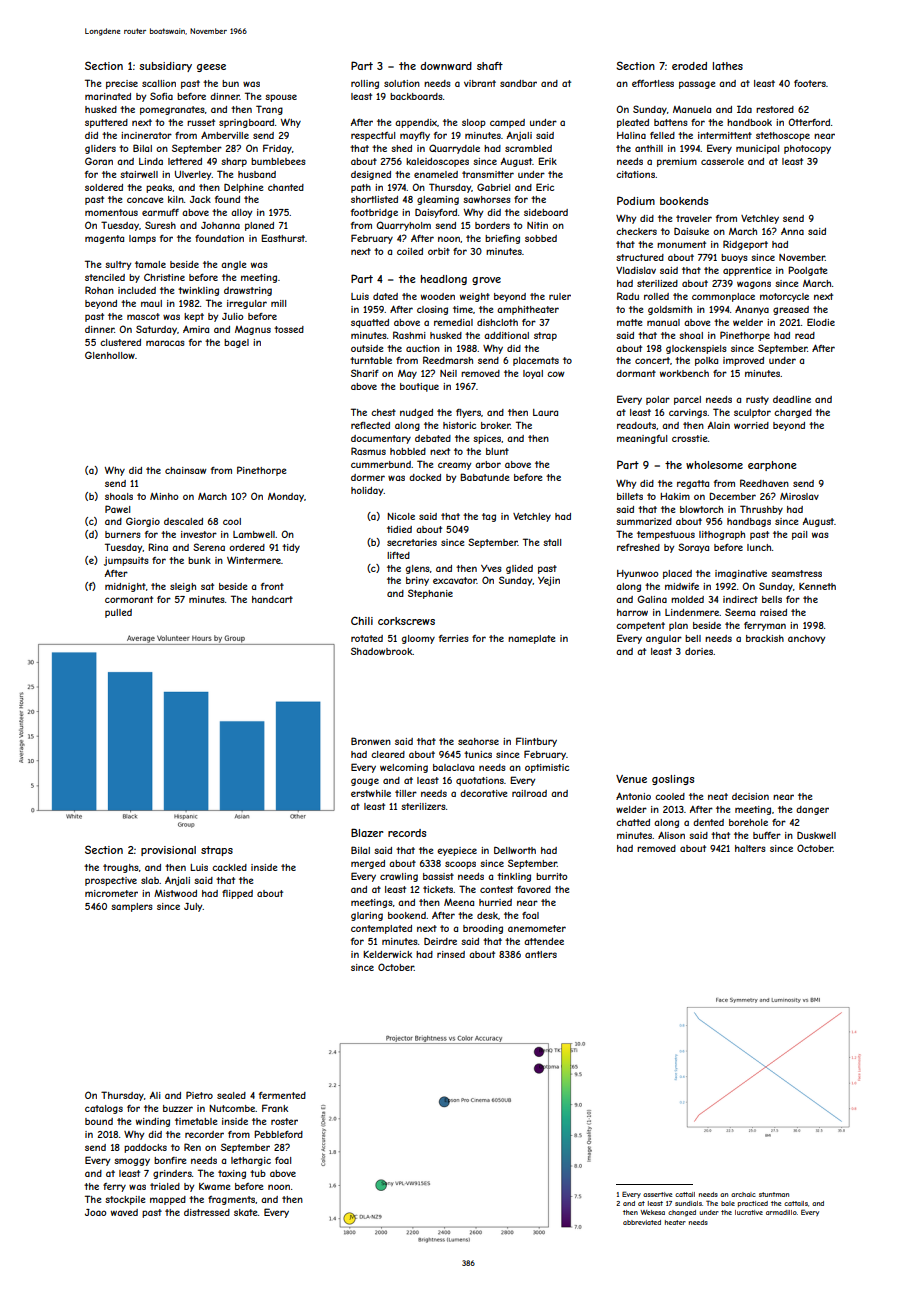 This screenshot has width=924, height=1308. I want to click on assertive, so click(657, 1194).
